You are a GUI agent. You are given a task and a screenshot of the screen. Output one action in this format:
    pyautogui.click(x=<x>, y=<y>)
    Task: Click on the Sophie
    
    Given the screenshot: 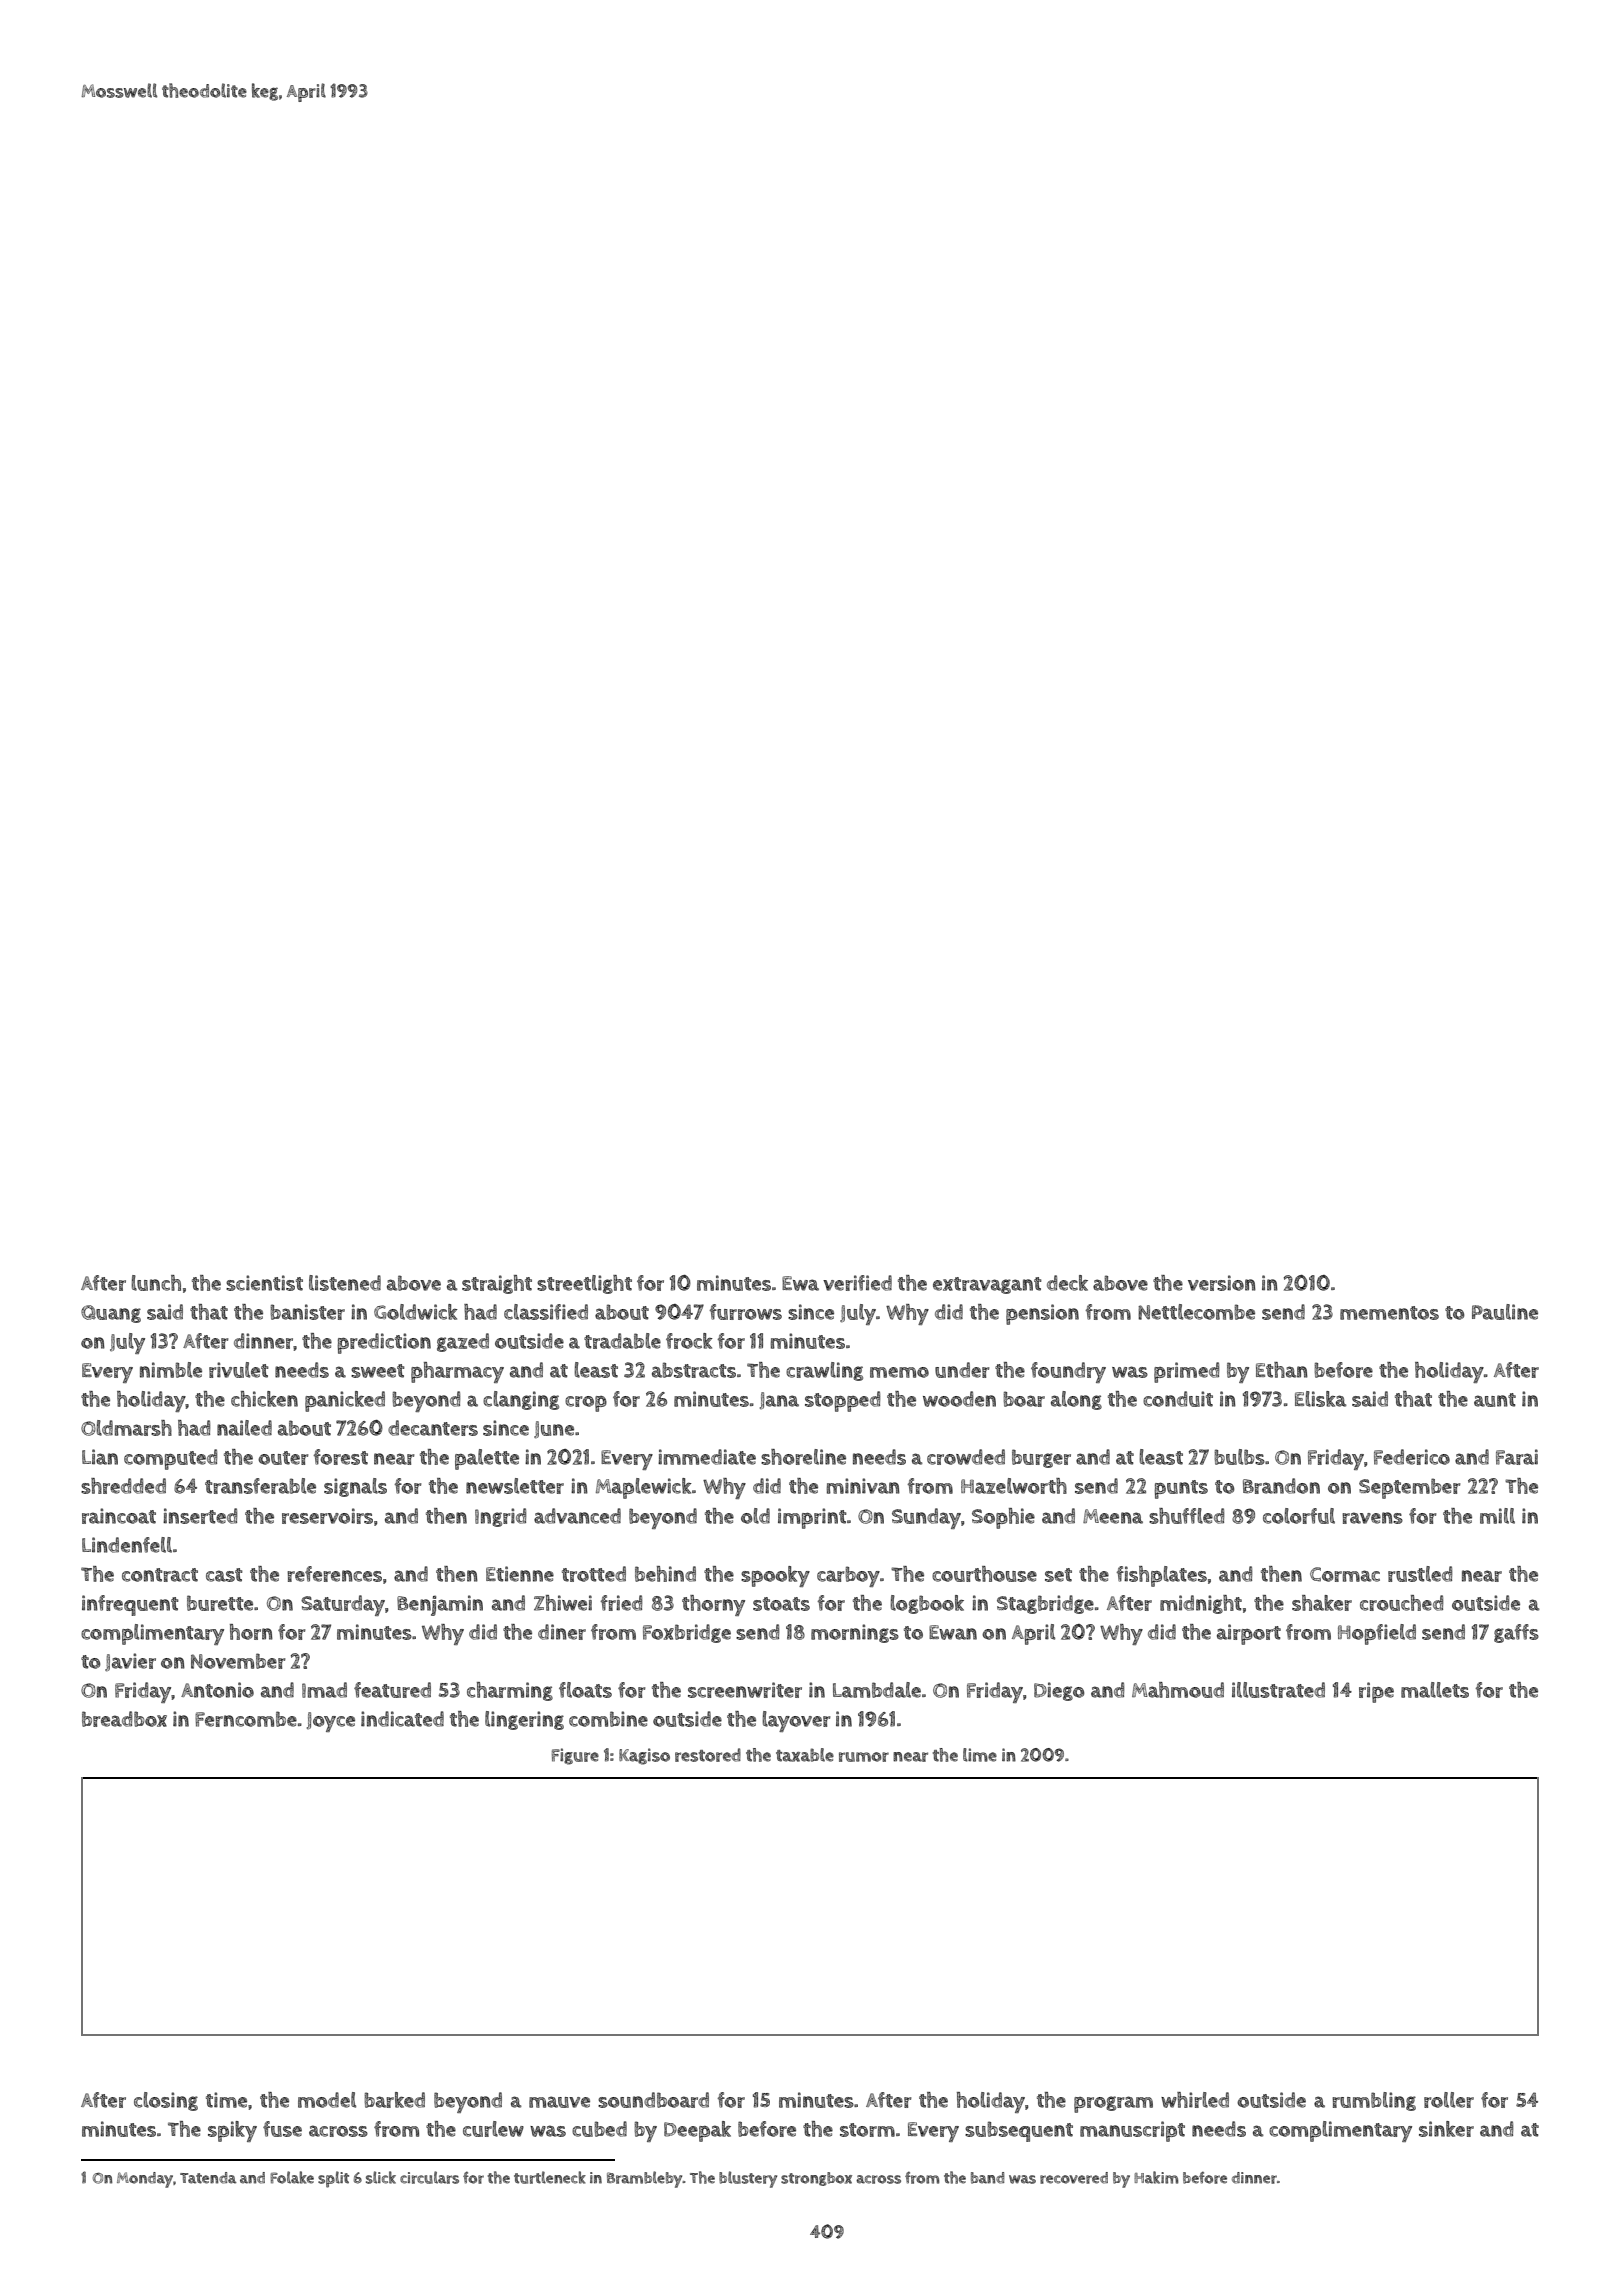 What is the action you would take?
    pyautogui.click(x=1003, y=1518)
